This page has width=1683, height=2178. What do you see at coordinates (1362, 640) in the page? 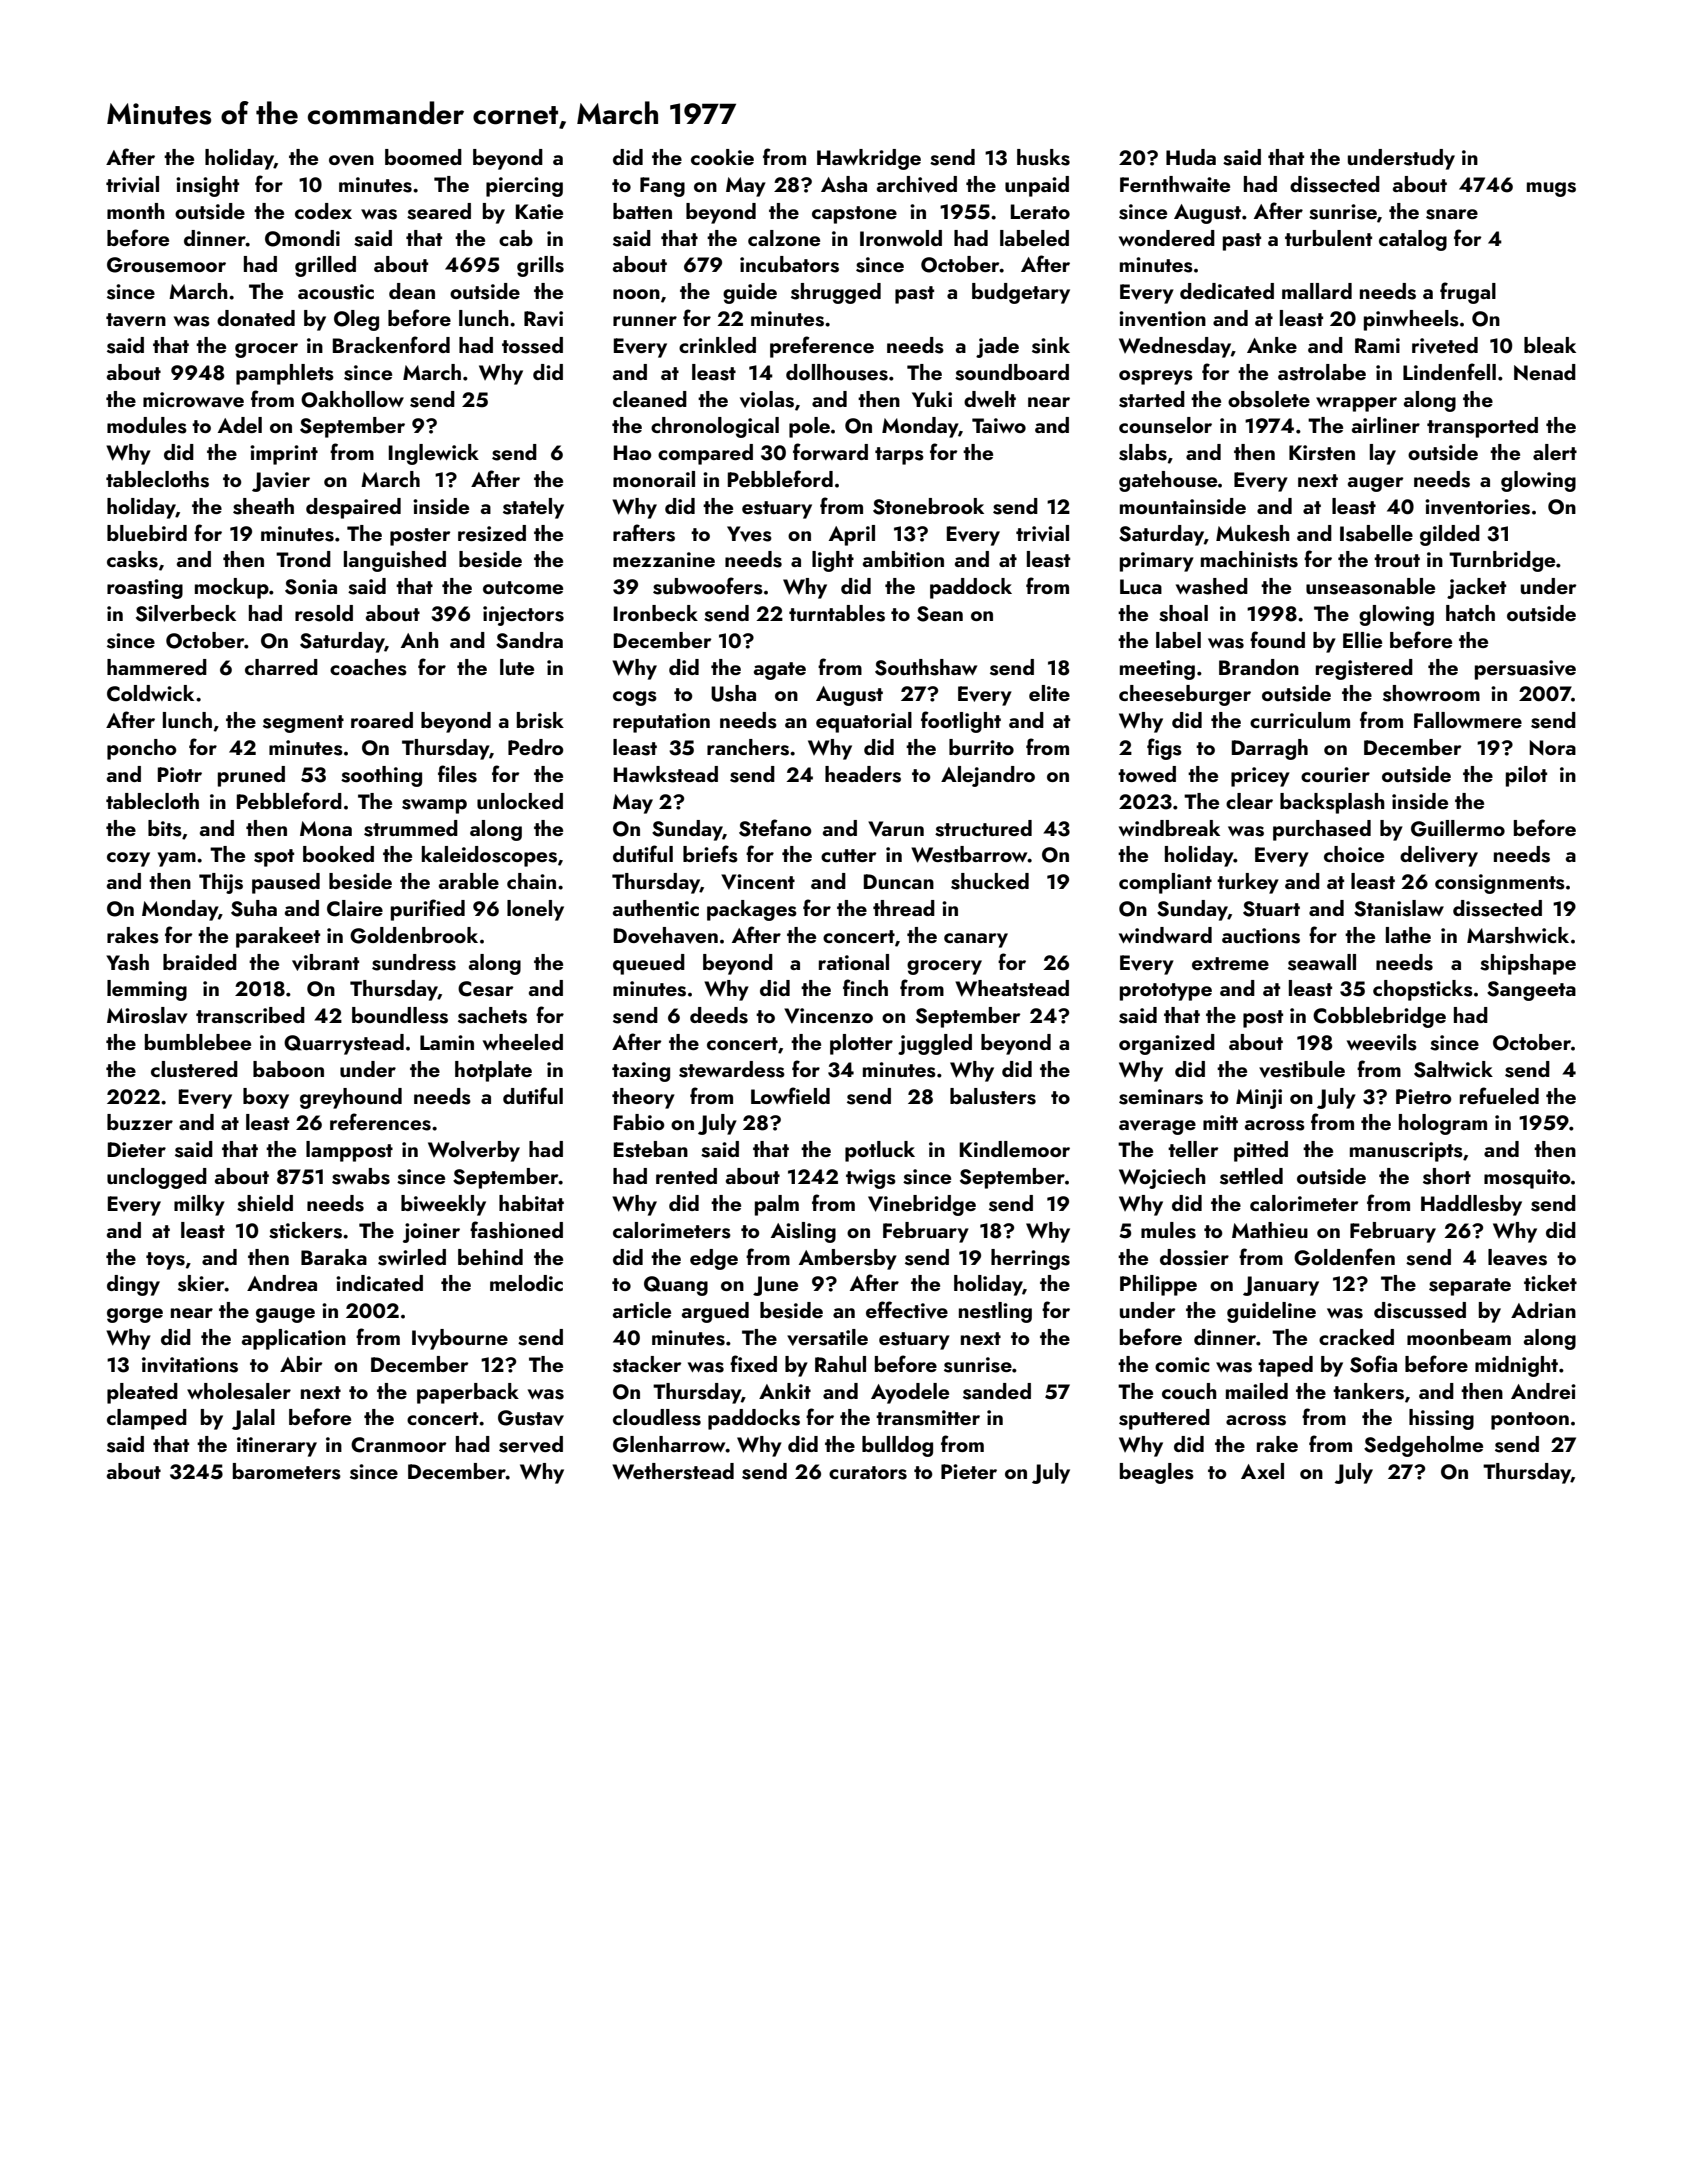
I see `Ellie` at bounding box center [1362, 640].
